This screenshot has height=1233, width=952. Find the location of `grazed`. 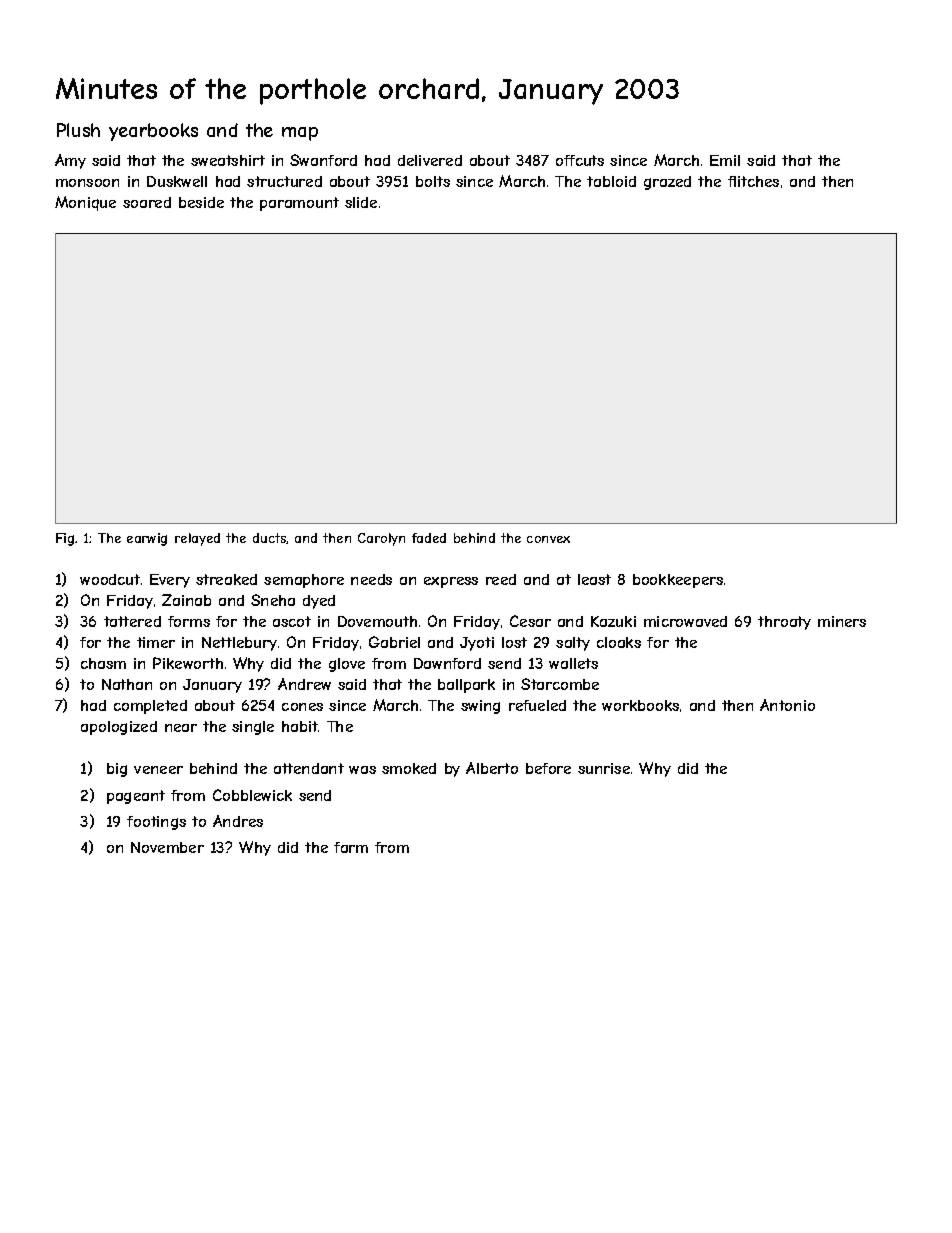

grazed is located at coordinates (667, 183).
